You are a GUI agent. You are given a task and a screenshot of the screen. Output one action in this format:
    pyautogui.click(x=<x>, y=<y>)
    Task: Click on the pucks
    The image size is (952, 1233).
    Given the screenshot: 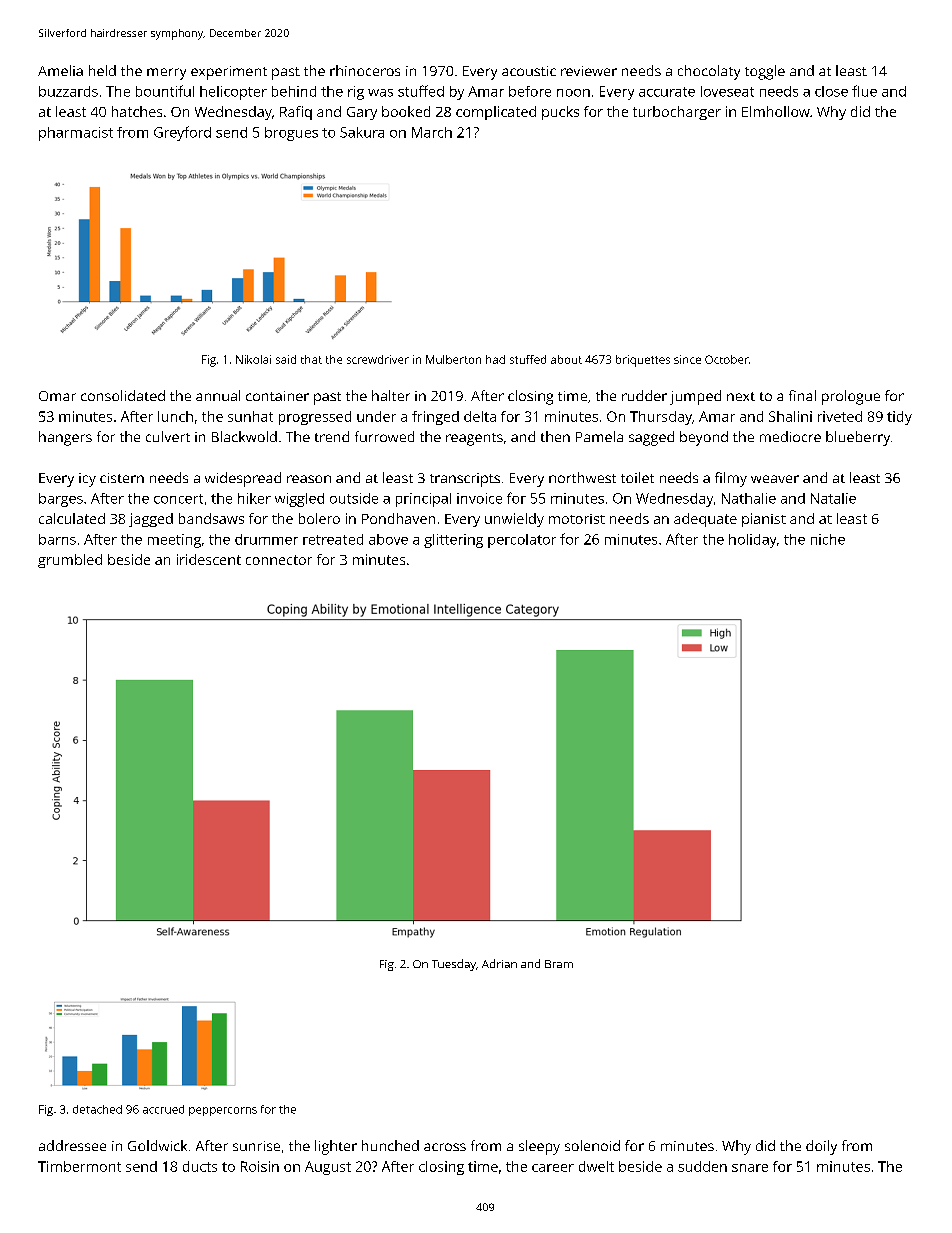 What is the action you would take?
    pyautogui.click(x=560, y=113)
